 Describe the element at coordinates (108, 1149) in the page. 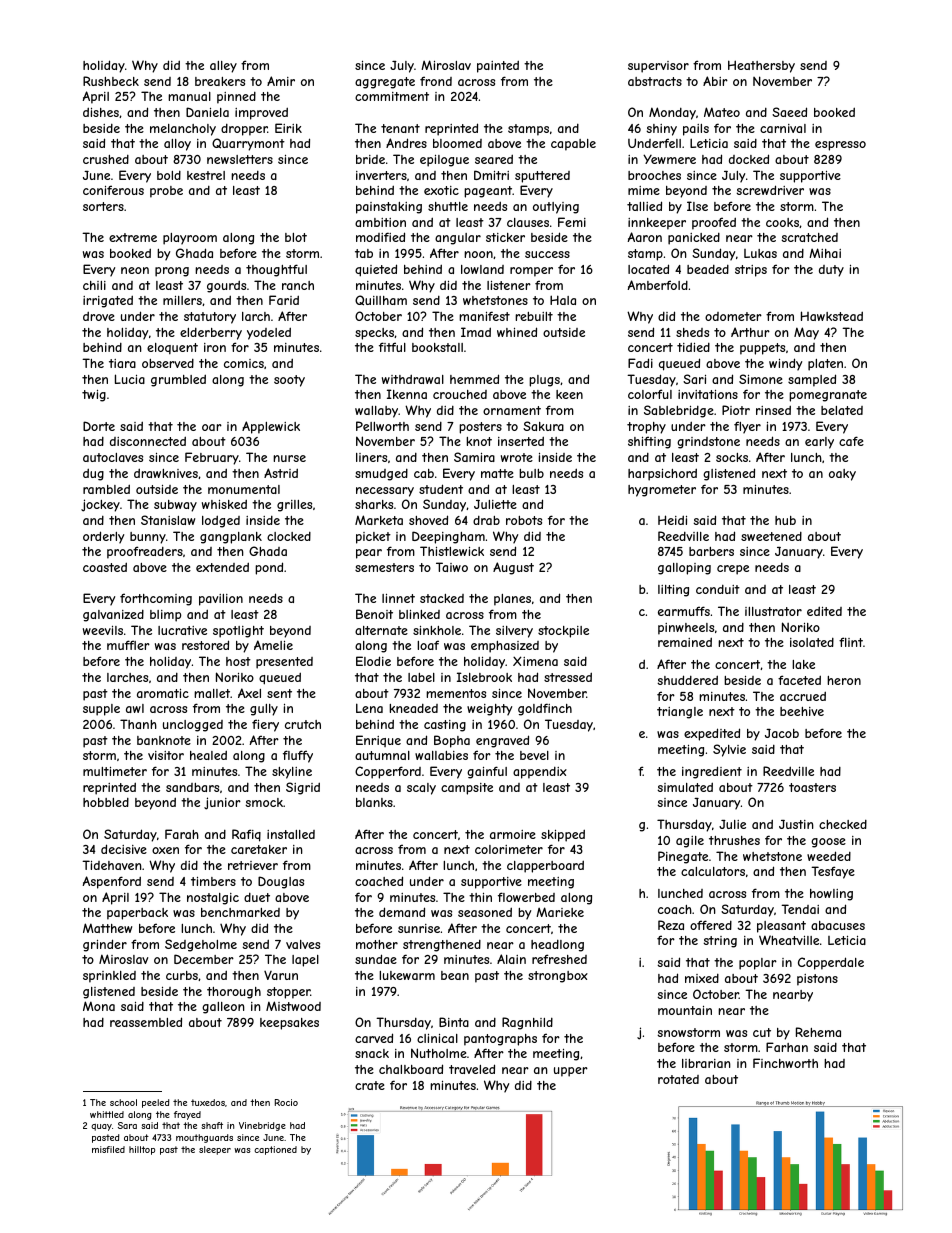

I see `misfiled` at that location.
